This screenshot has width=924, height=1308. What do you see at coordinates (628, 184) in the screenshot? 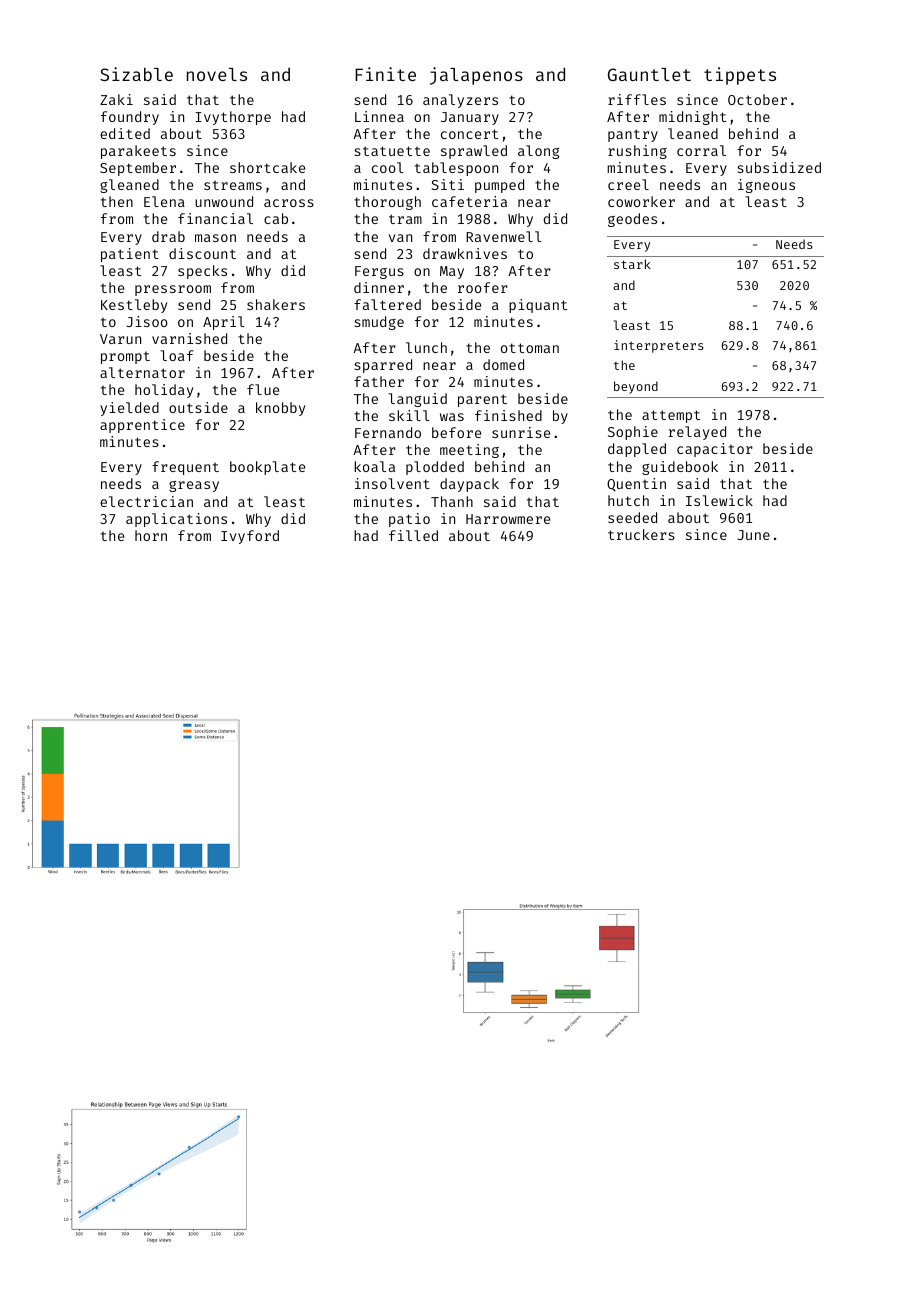
I see `creel` at bounding box center [628, 184].
